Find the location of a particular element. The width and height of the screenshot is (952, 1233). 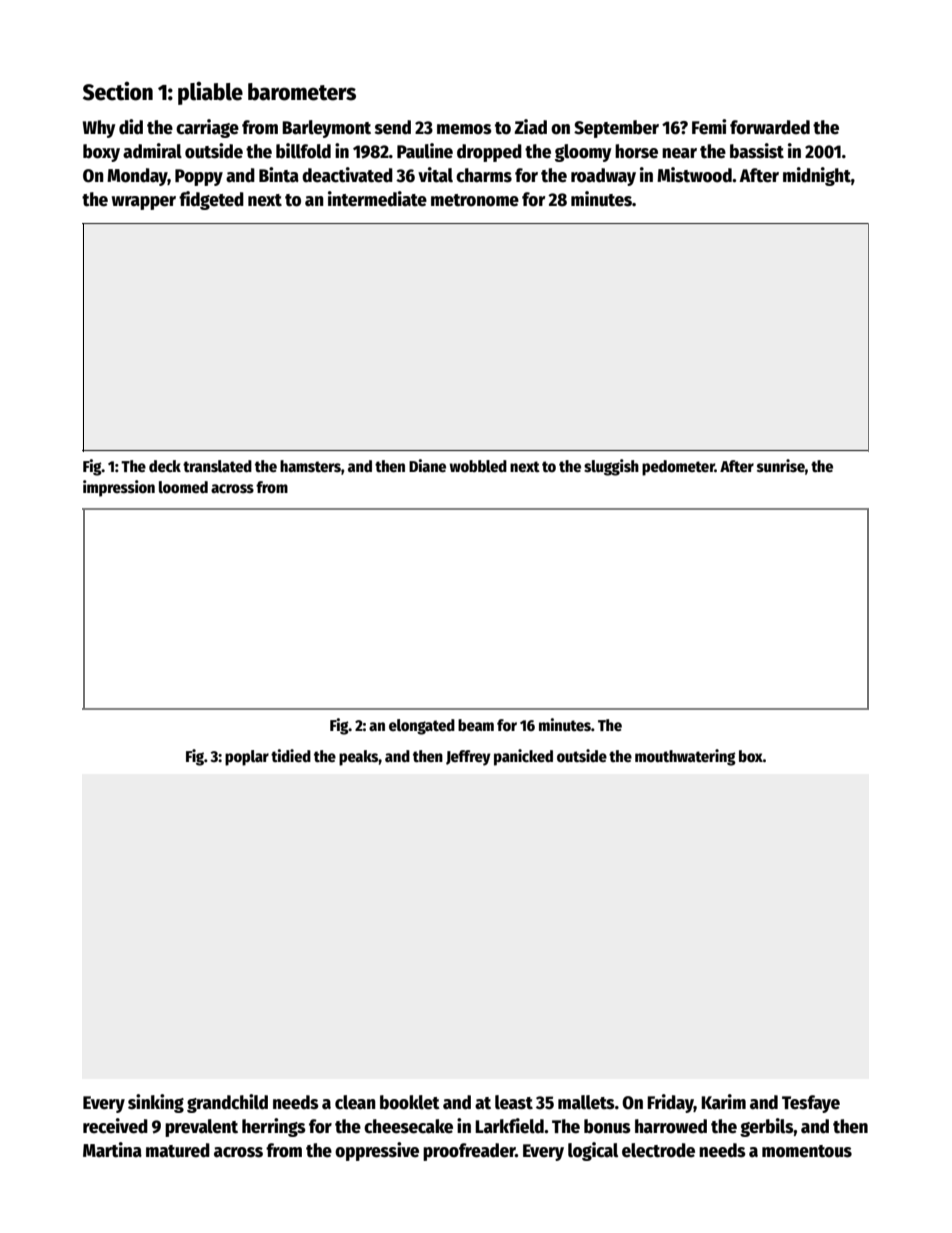

oppressive is located at coordinates (377, 1151).
